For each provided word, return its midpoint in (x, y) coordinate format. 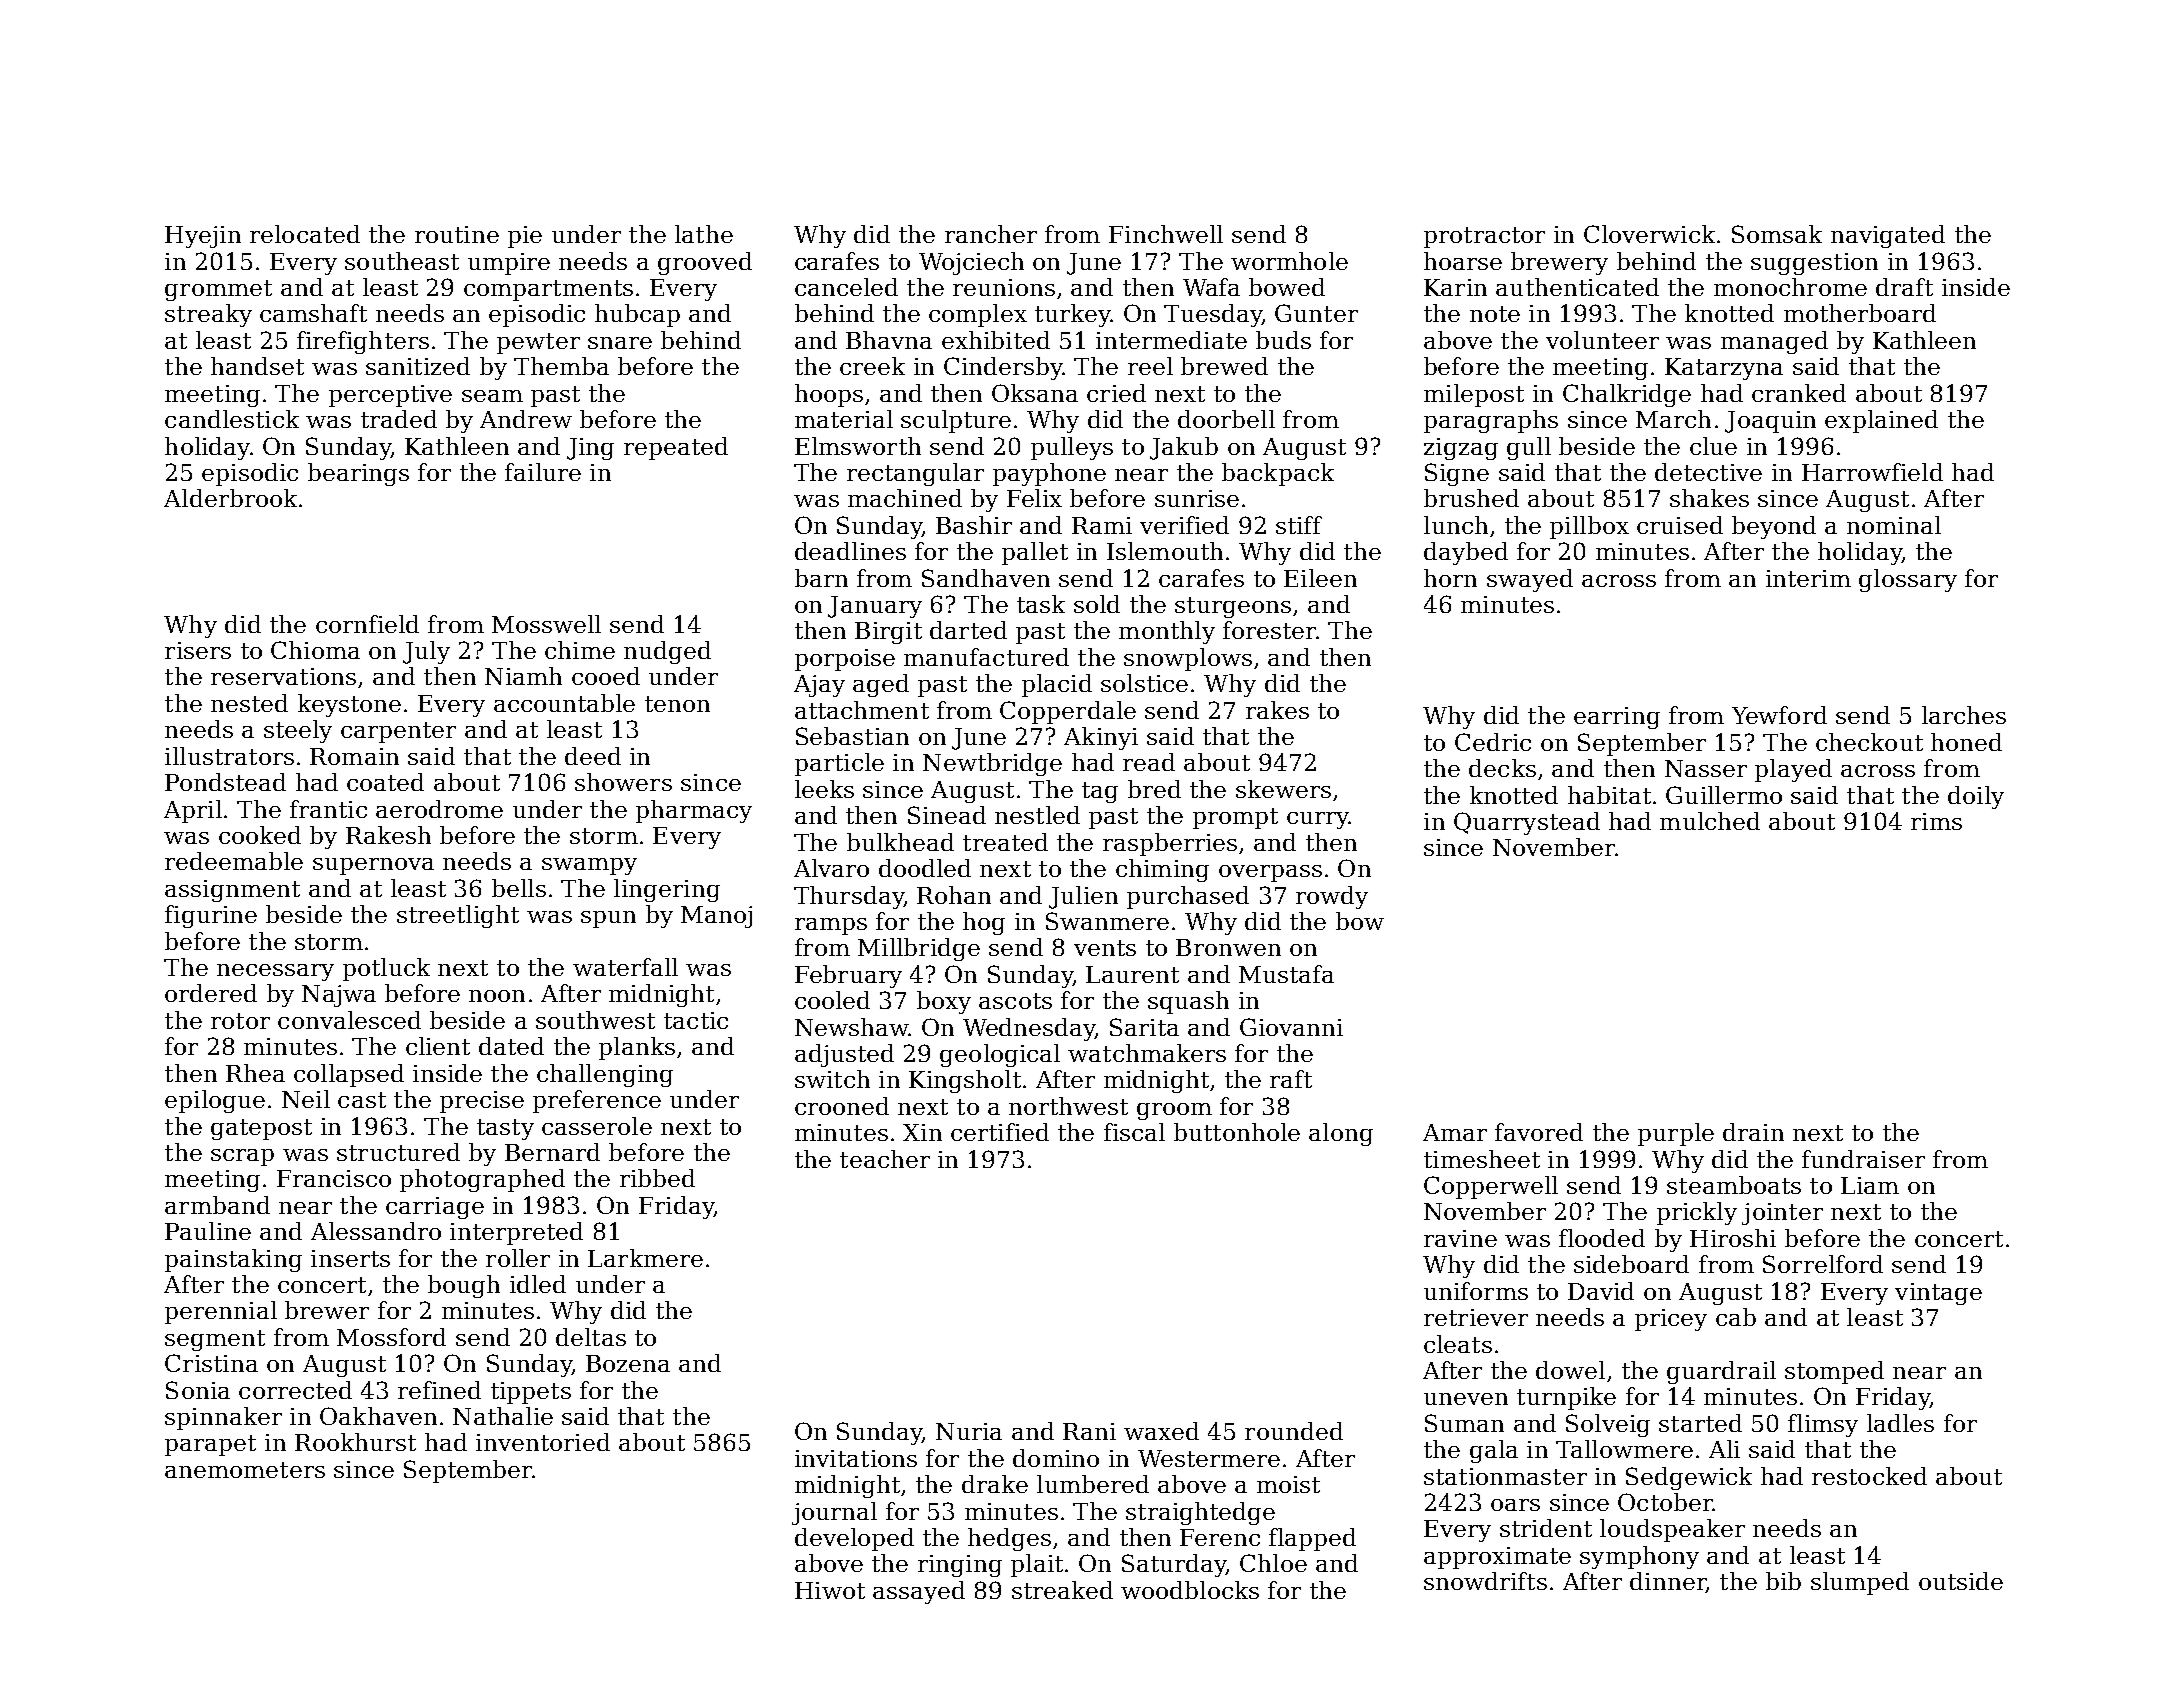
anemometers (245, 1470)
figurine (211, 916)
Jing (590, 449)
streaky (208, 315)
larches (1964, 715)
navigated (1888, 236)
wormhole (1289, 261)
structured (398, 1152)
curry (1318, 820)
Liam (1870, 1185)
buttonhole (1237, 1132)
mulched (1710, 821)
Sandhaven (986, 578)
